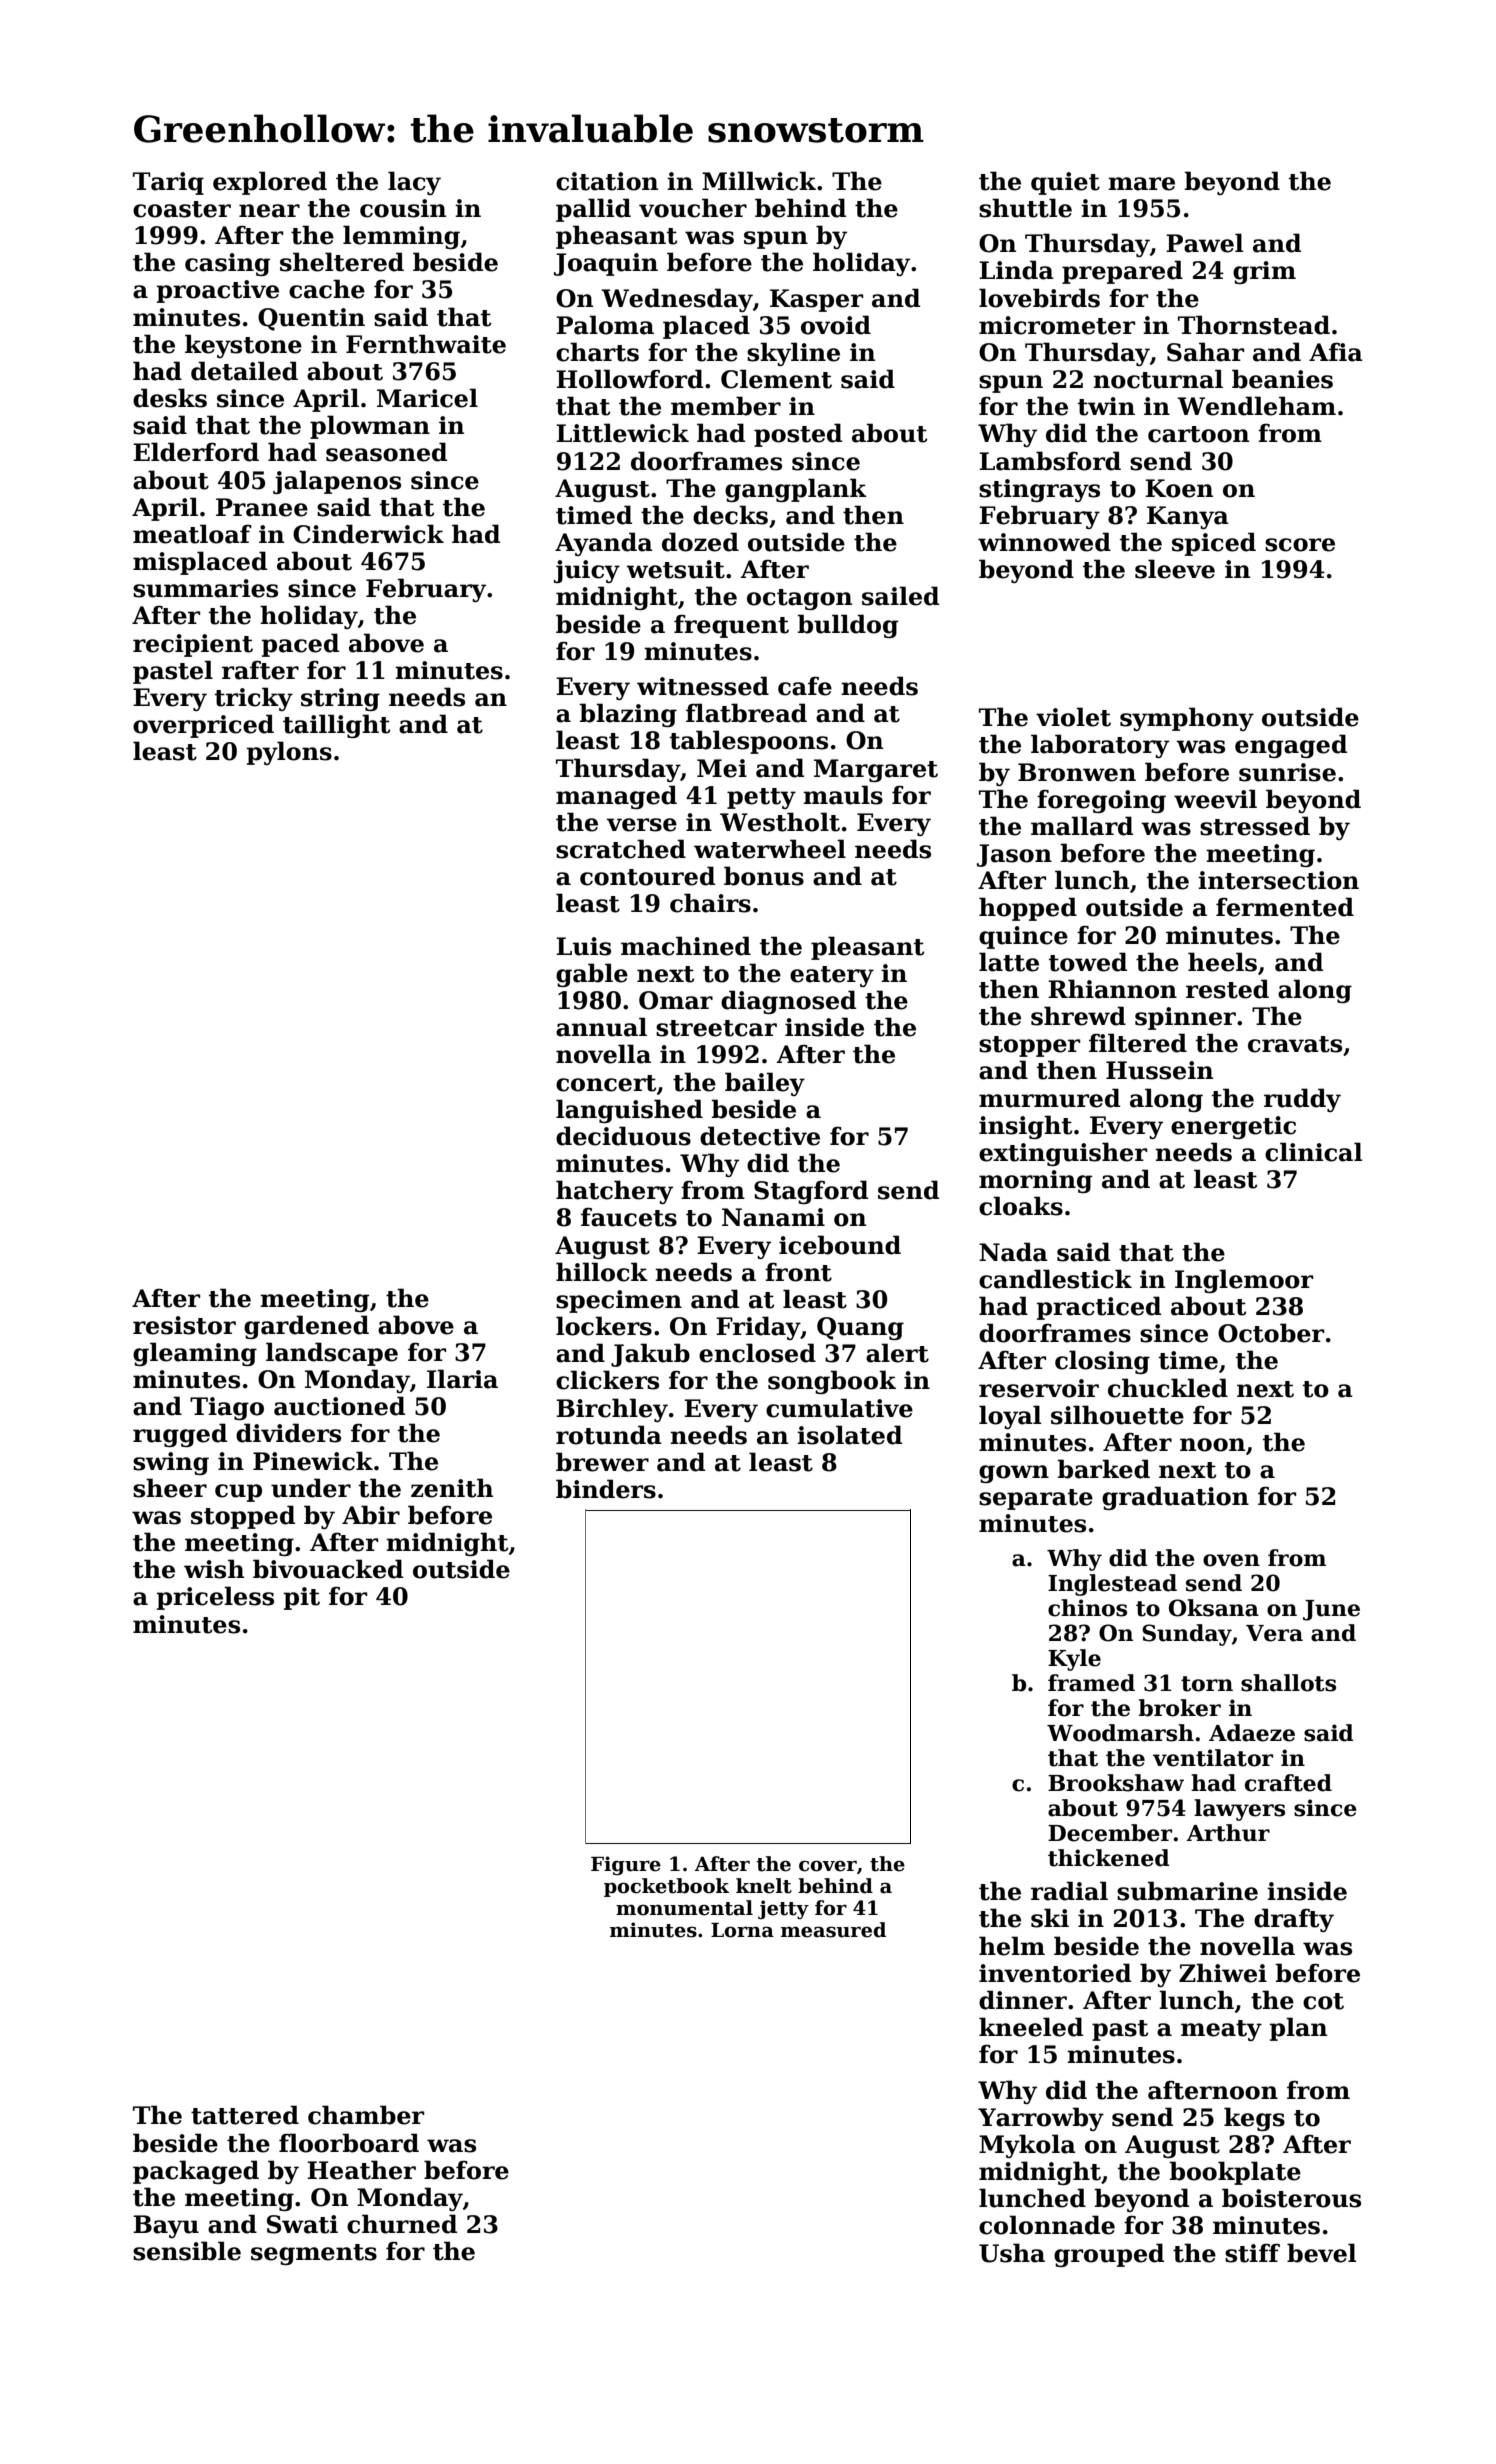 This screenshot has width=1496, height=2464. What do you see at coordinates (602, 1272) in the screenshot?
I see `hillock` at bounding box center [602, 1272].
